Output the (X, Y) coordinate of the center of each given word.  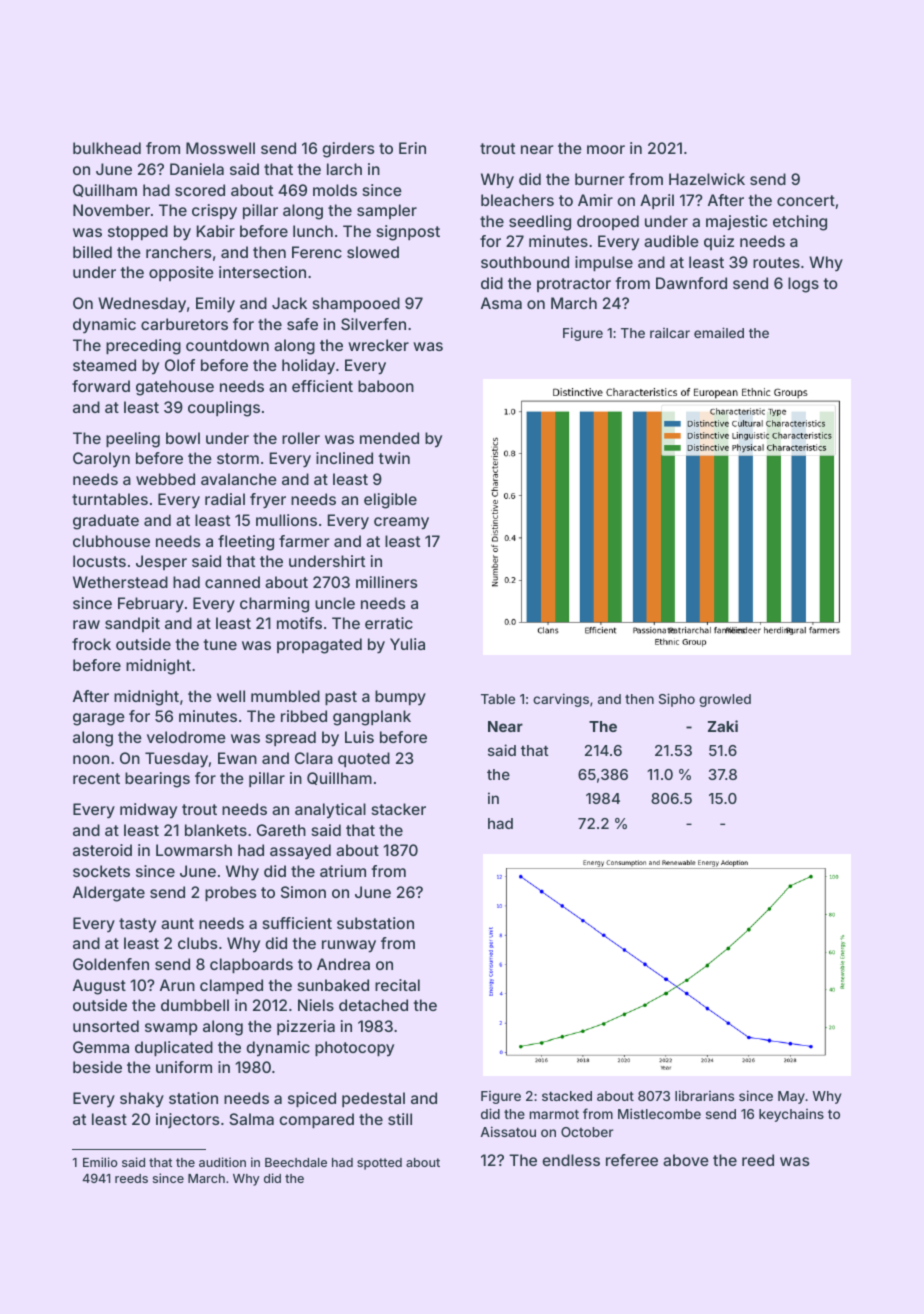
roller (301, 438)
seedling (540, 223)
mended (389, 438)
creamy (401, 523)
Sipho (677, 700)
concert (806, 200)
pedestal (373, 1099)
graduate (106, 522)
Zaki (723, 726)
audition (222, 1162)
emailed (719, 332)
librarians (704, 1095)
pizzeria (306, 1027)
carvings (561, 700)
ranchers (178, 252)
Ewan (237, 758)
